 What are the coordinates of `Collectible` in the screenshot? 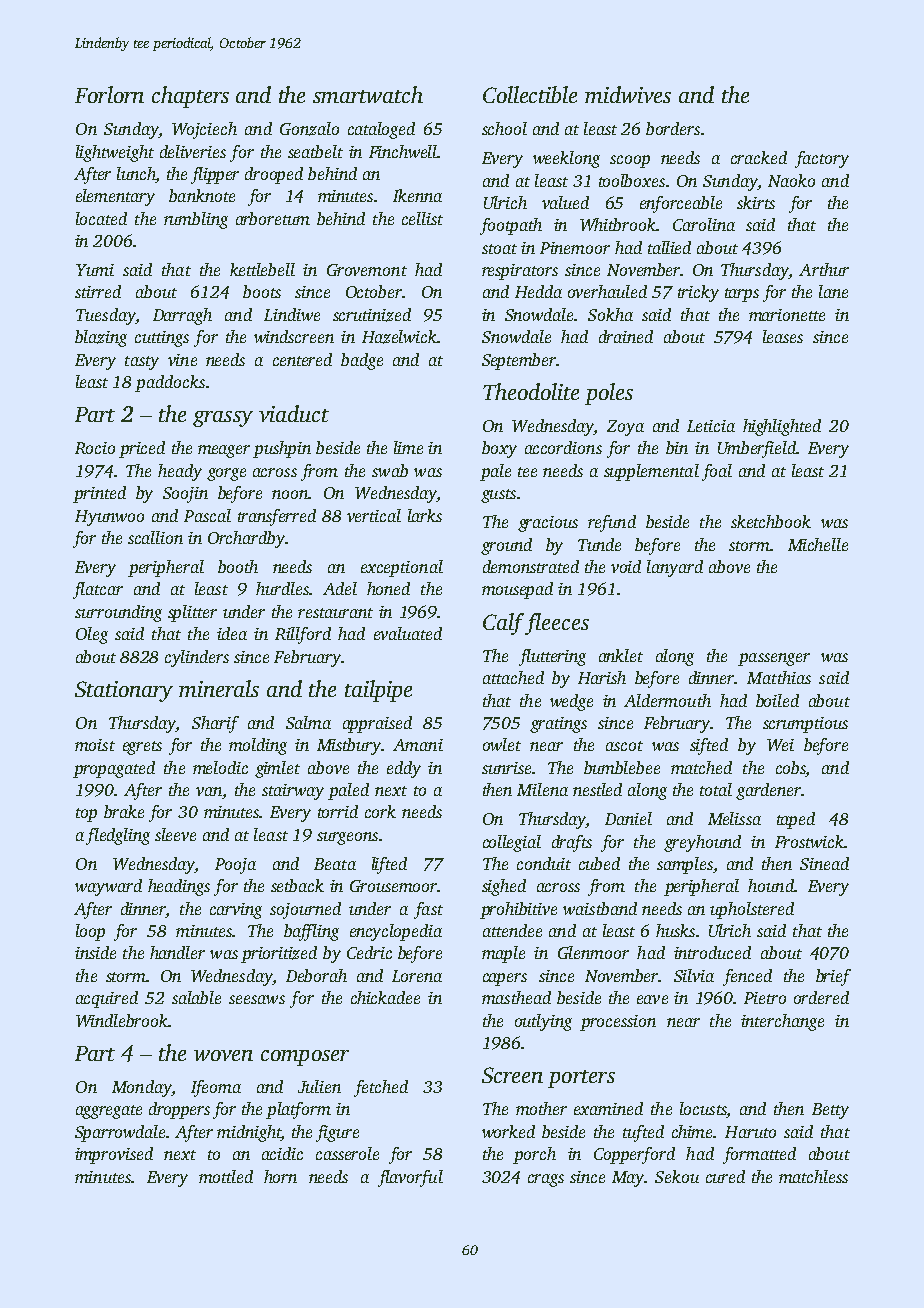 It's located at (530, 94).
